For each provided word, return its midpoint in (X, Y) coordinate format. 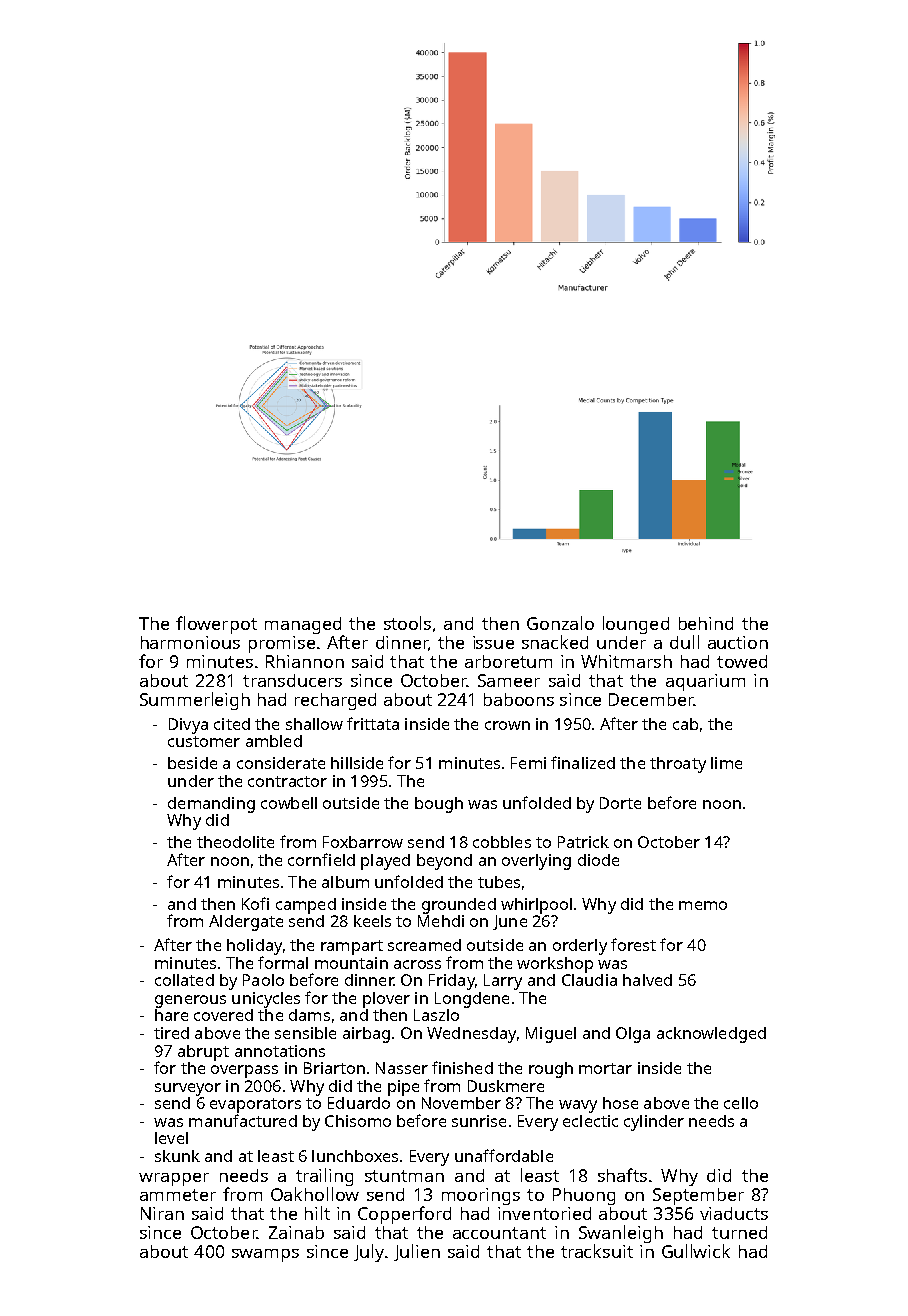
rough (551, 1070)
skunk (177, 1156)
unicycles (266, 1000)
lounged (636, 625)
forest (633, 944)
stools (407, 623)
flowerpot (216, 625)
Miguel (551, 1035)
